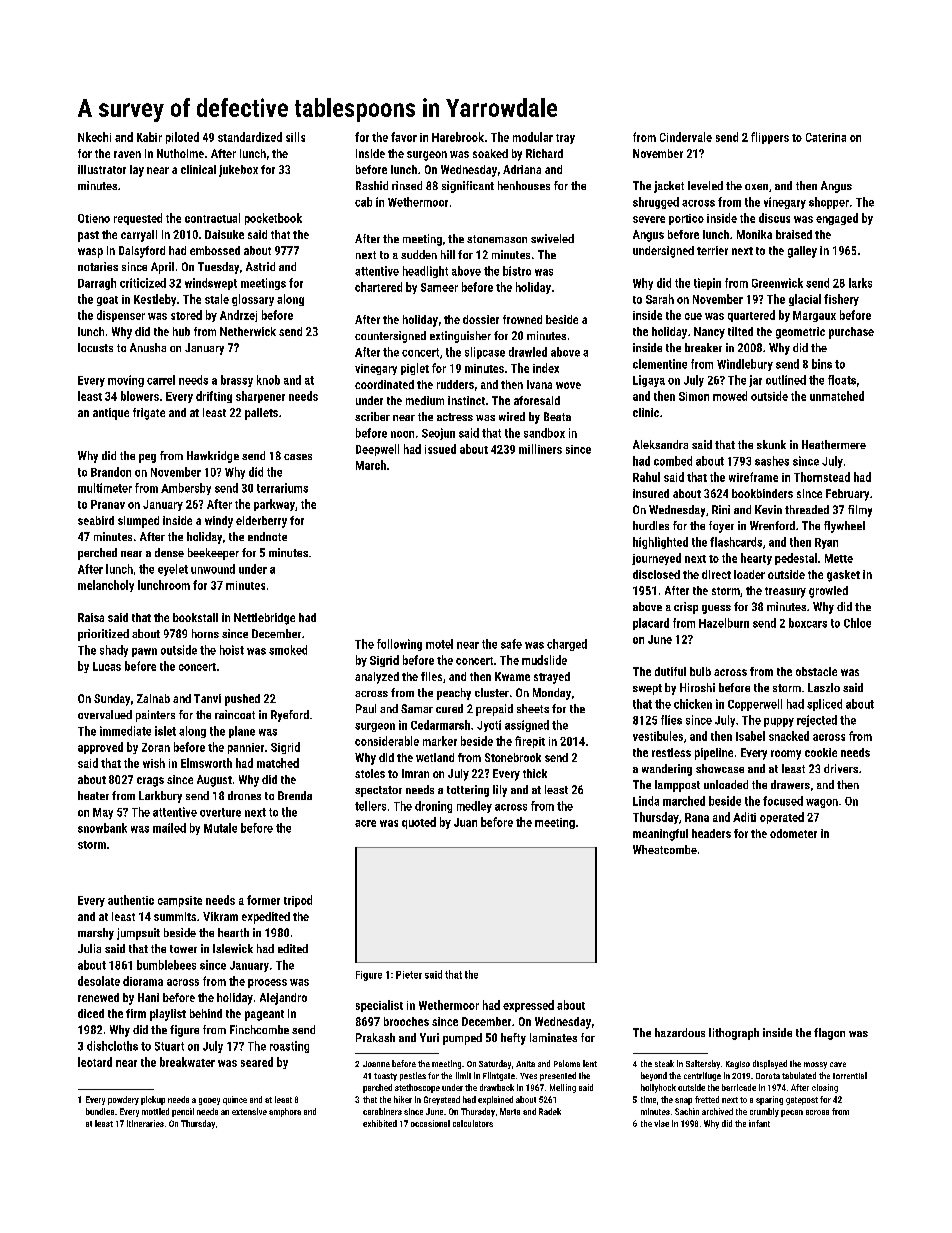  Describe the element at coordinates (772, 525) in the image. I see `Wrenford` at that location.
